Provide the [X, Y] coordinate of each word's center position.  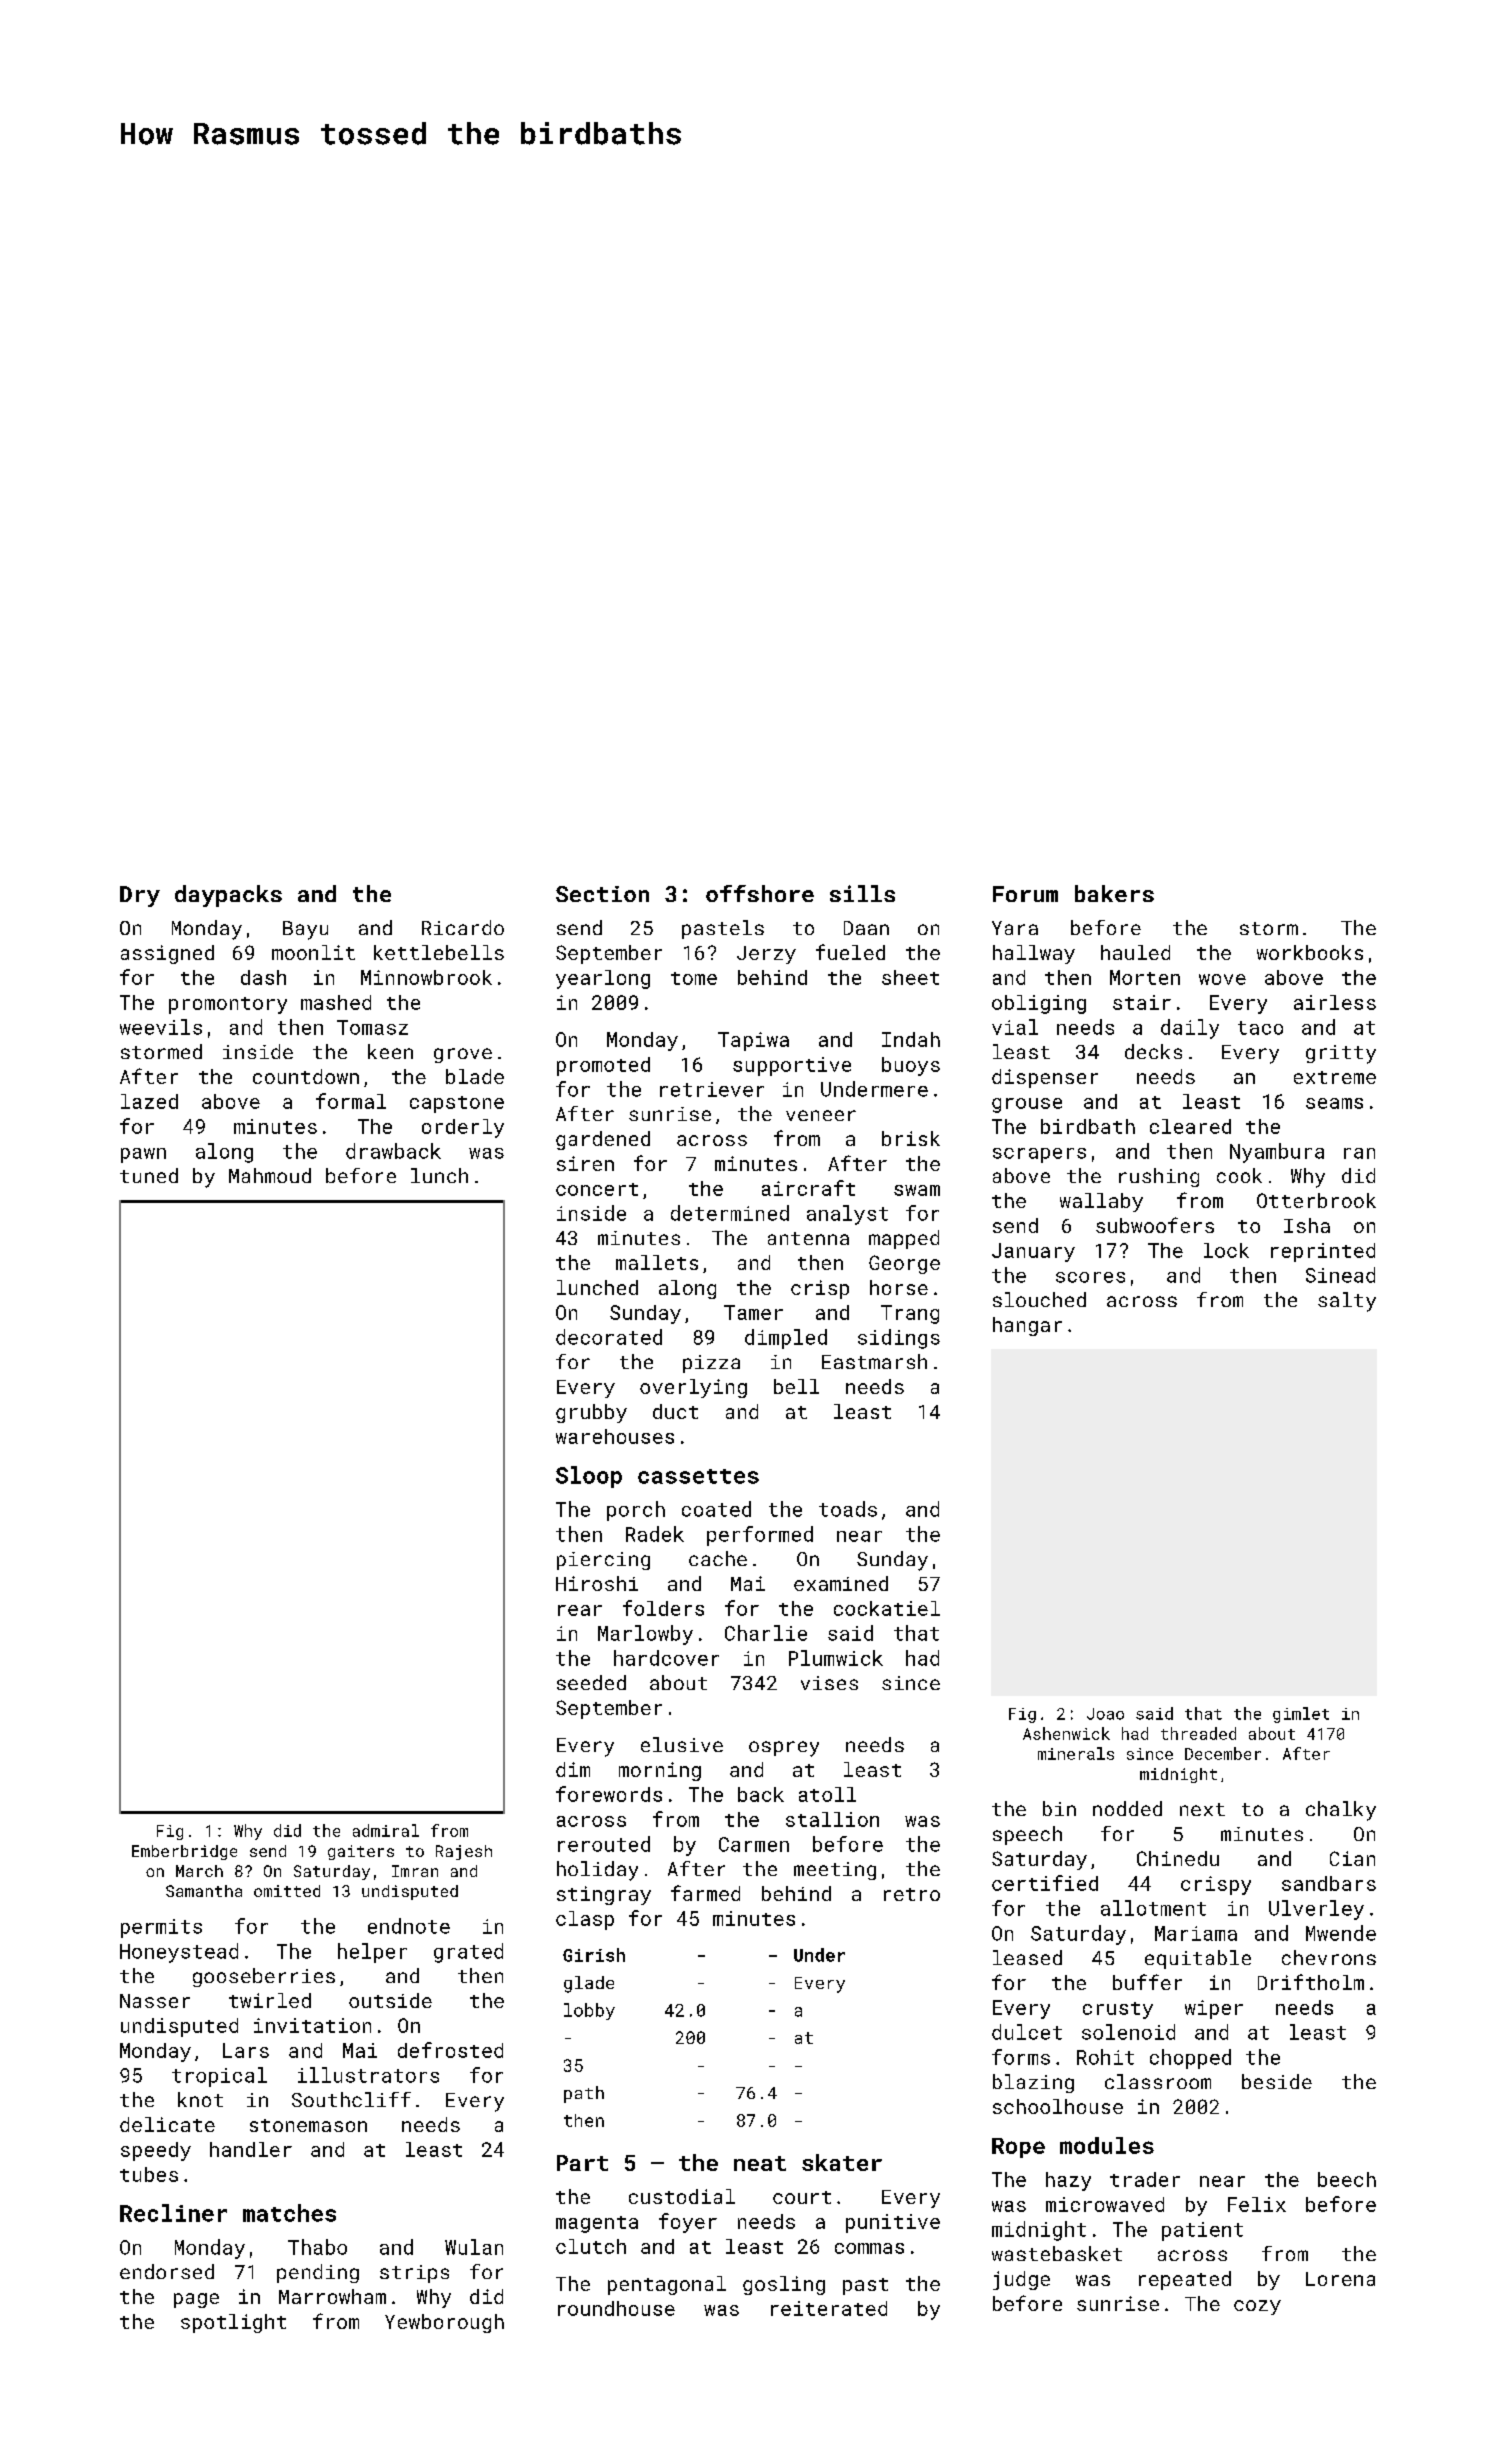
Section [602, 894]
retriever [712, 1089]
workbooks [1310, 952]
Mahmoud [270, 1175]
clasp [585, 1920]
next [1202, 1809]
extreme [1335, 1077]
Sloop [589, 1477]
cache [718, 1558]
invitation [312, 2025]
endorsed [167, 2271]
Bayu [305, 930]
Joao [1105, 1714]
